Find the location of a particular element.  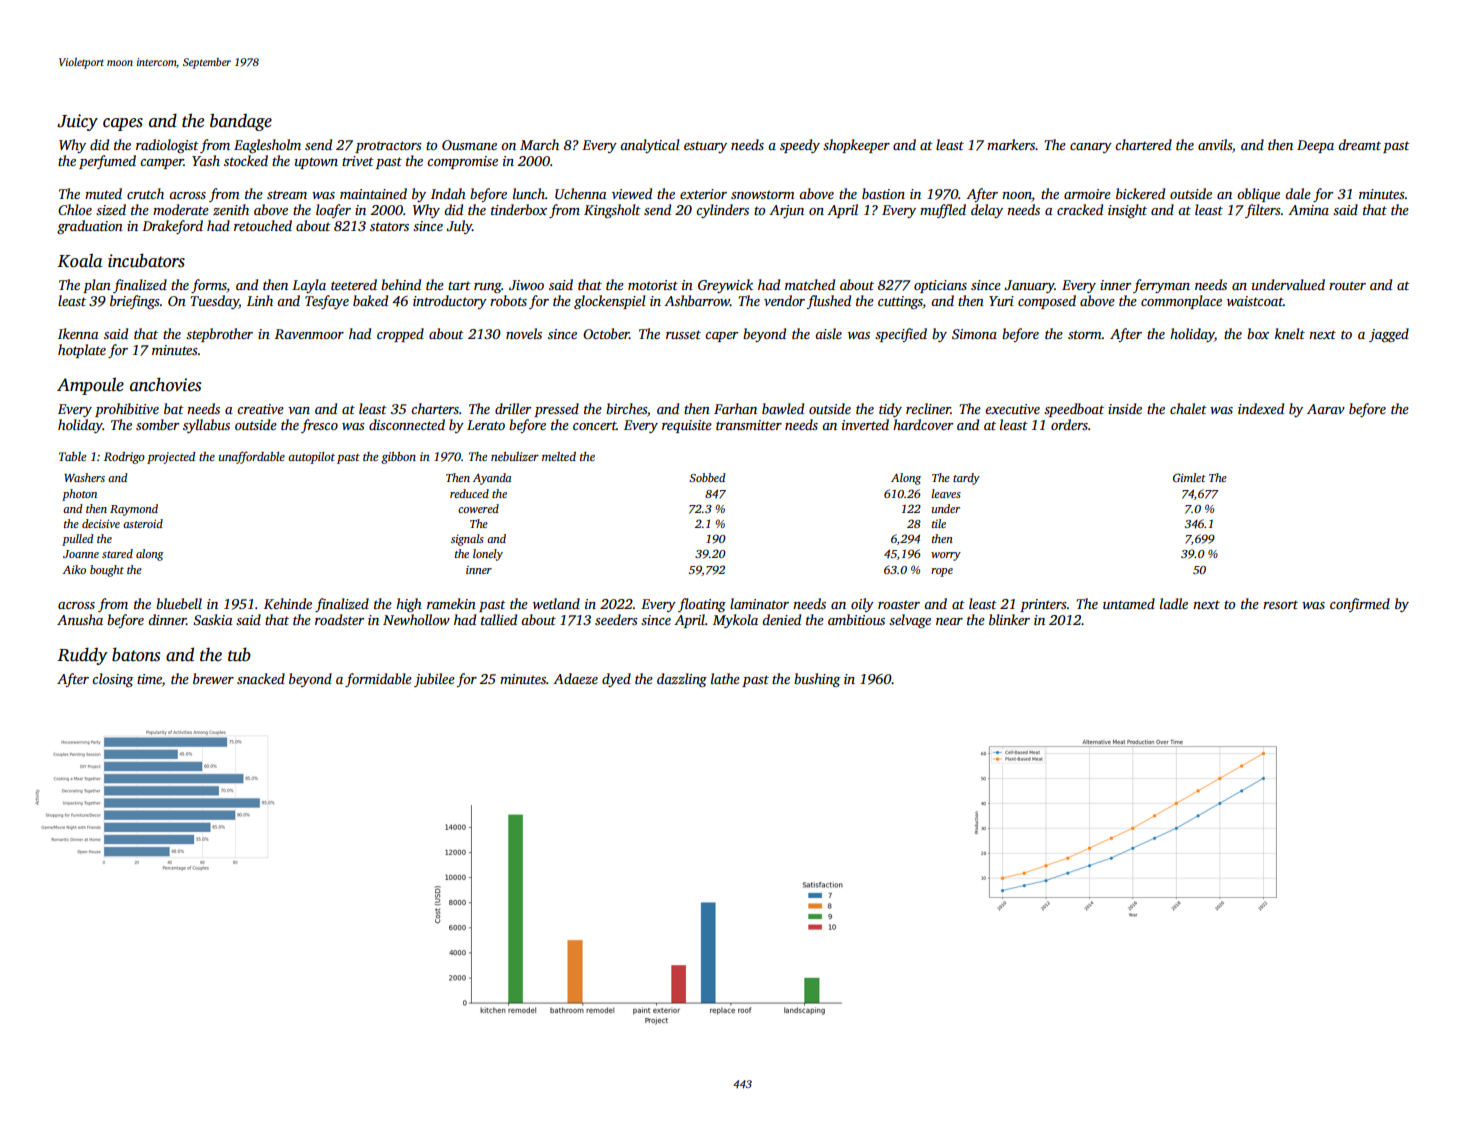

russet is located at coordinates (683, 334).
